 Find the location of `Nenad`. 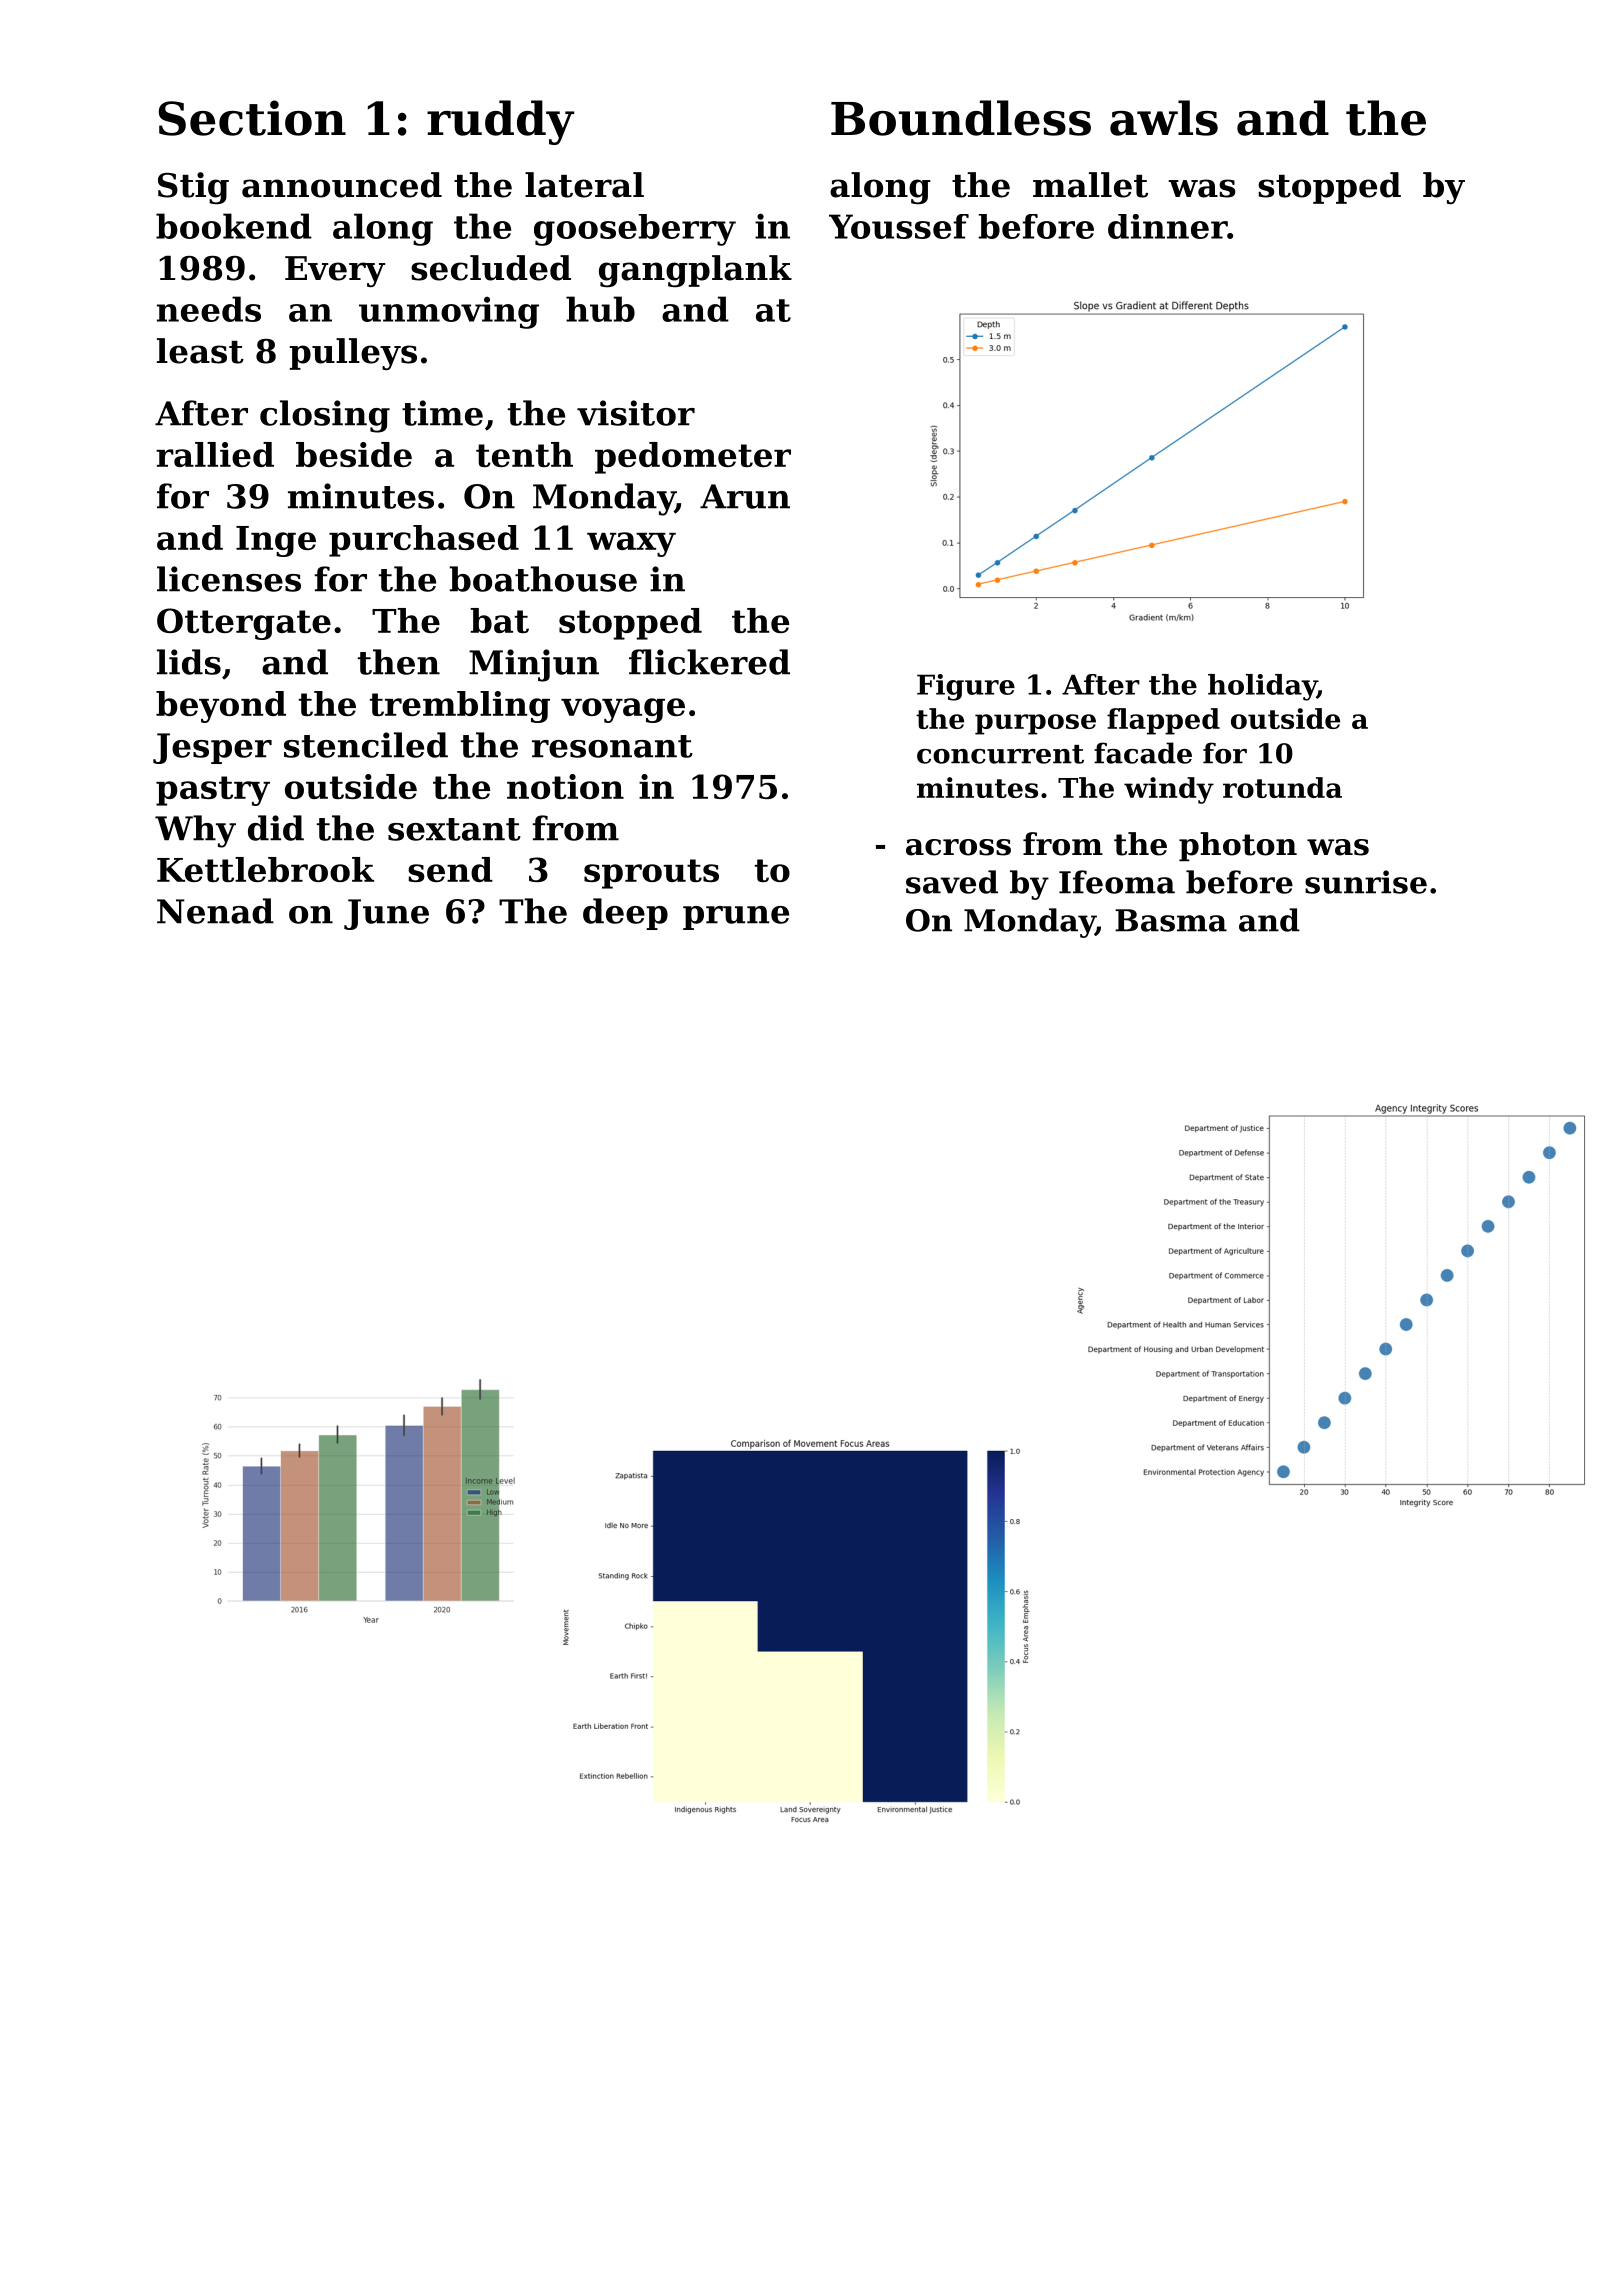

Nenad is located at coordinates (215, 911).
